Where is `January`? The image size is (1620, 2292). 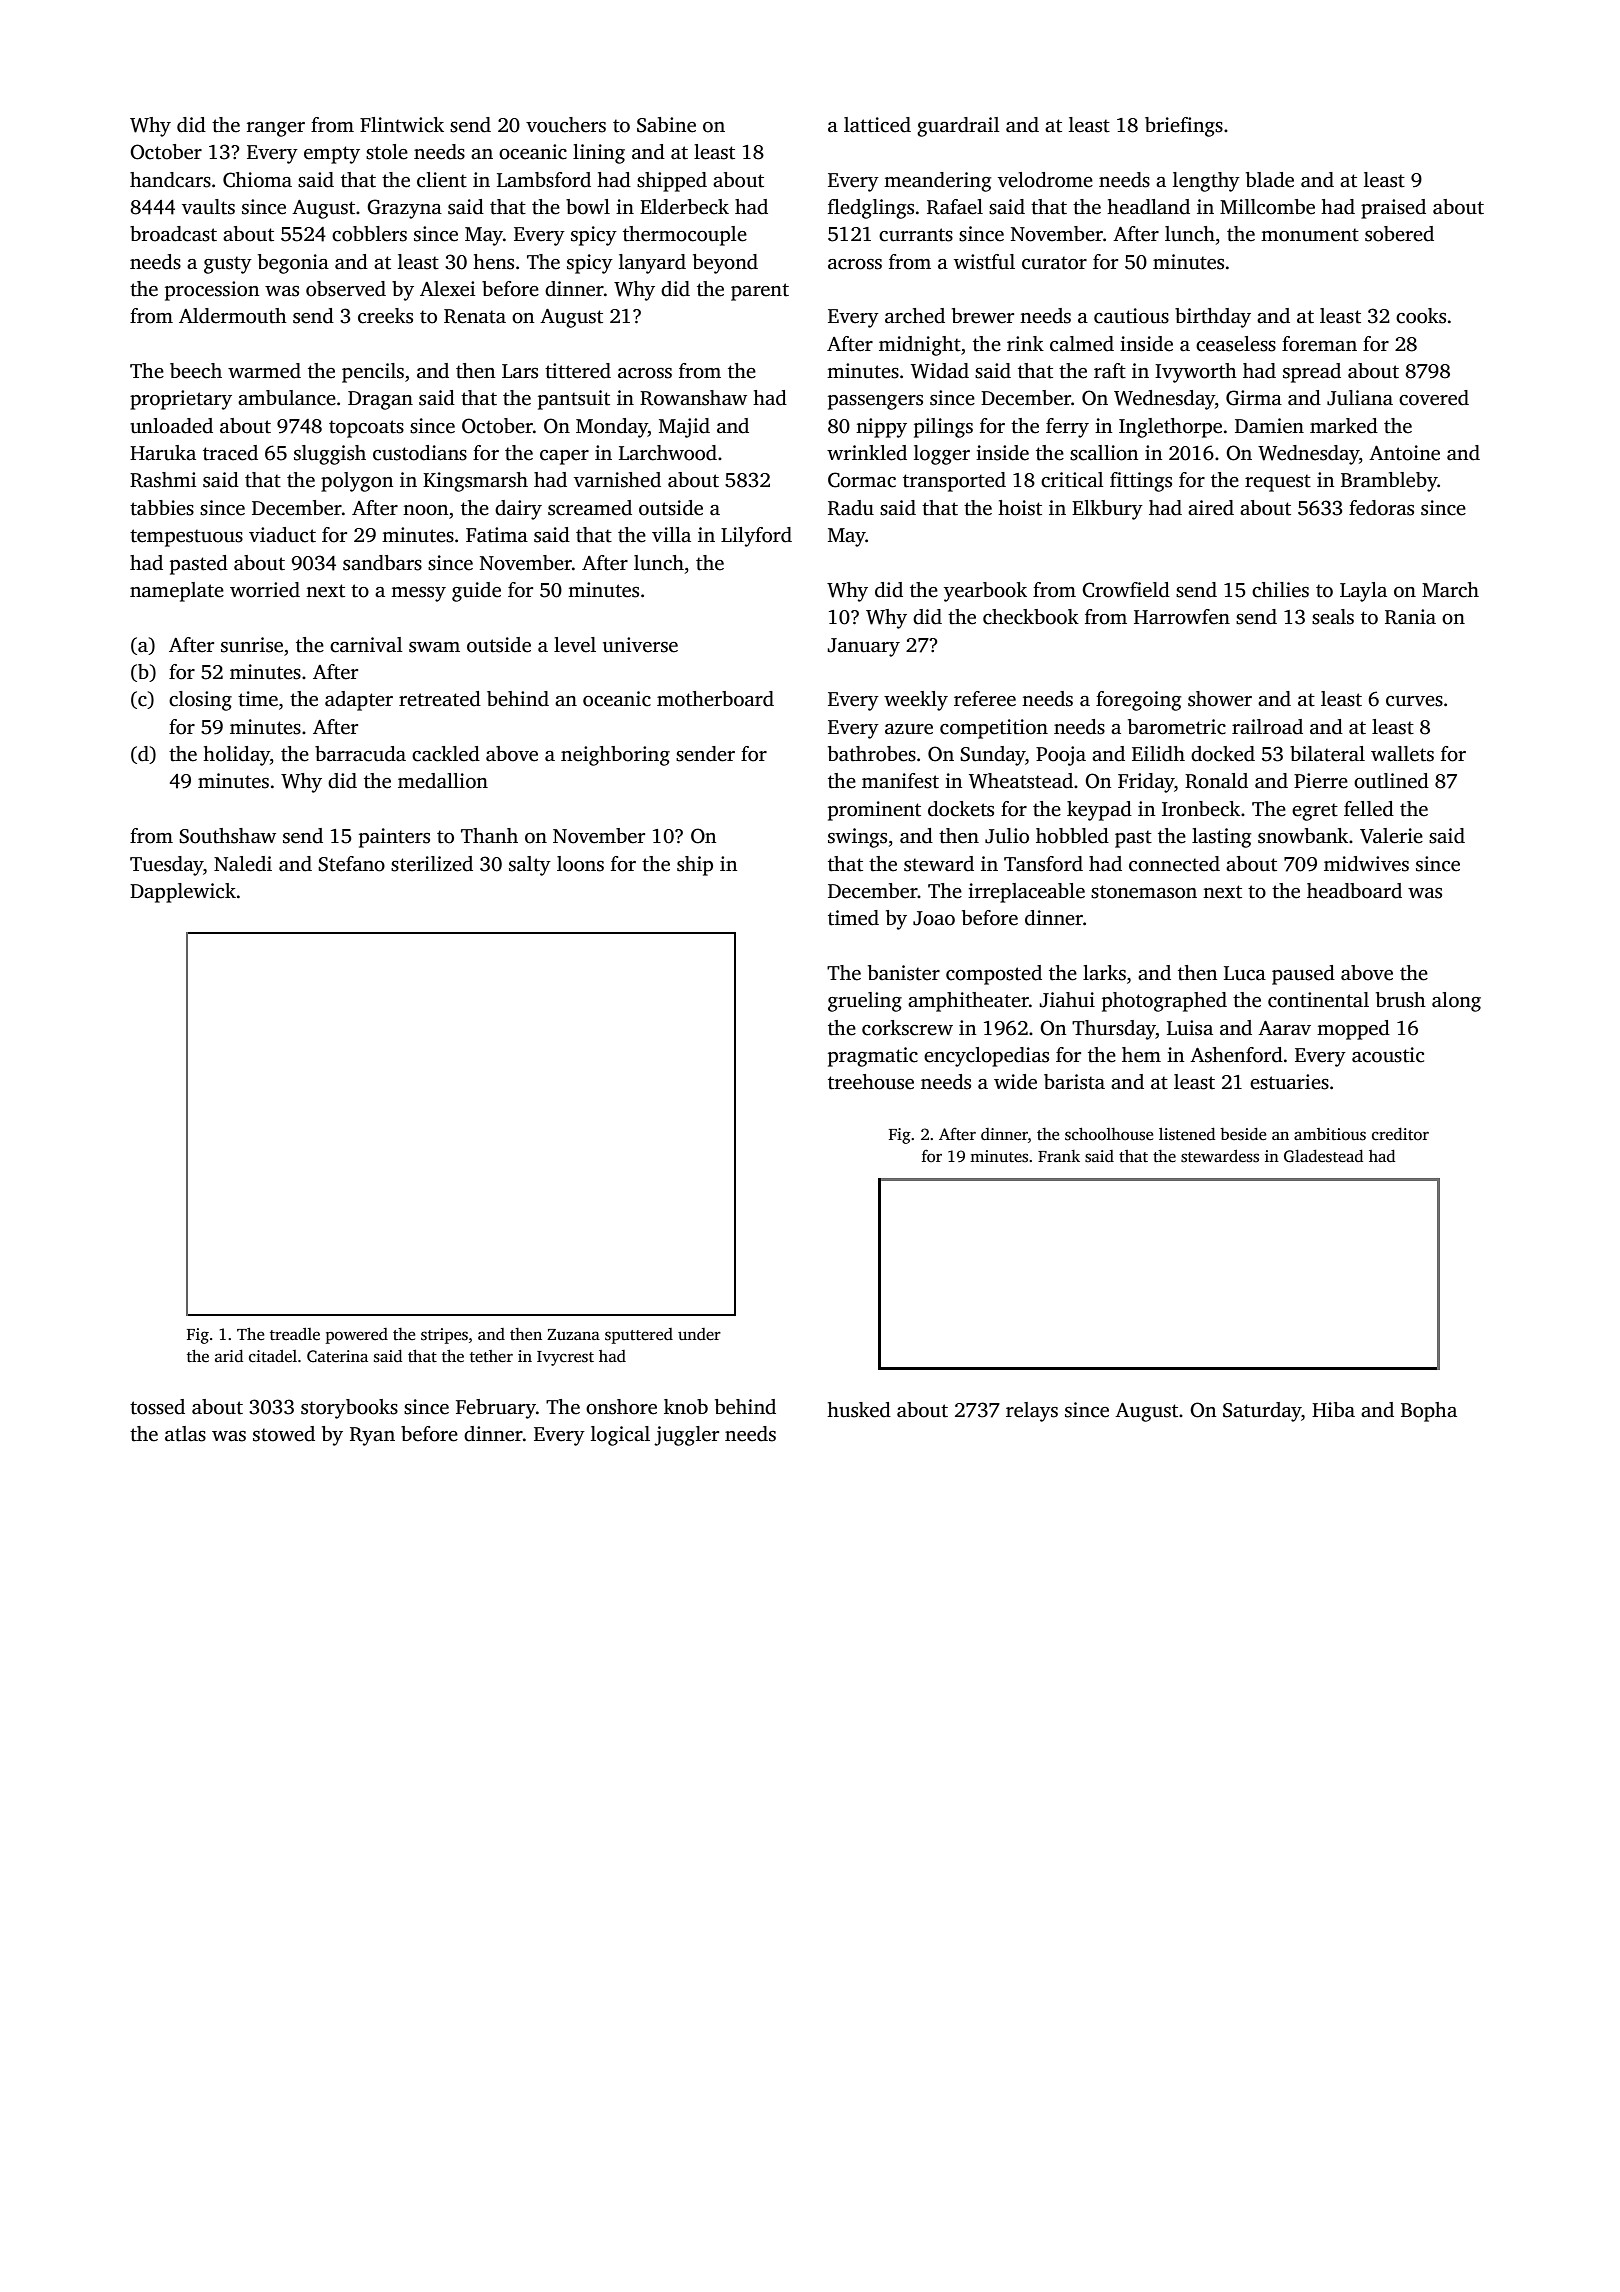
January is located at coordinates (863, 647).
